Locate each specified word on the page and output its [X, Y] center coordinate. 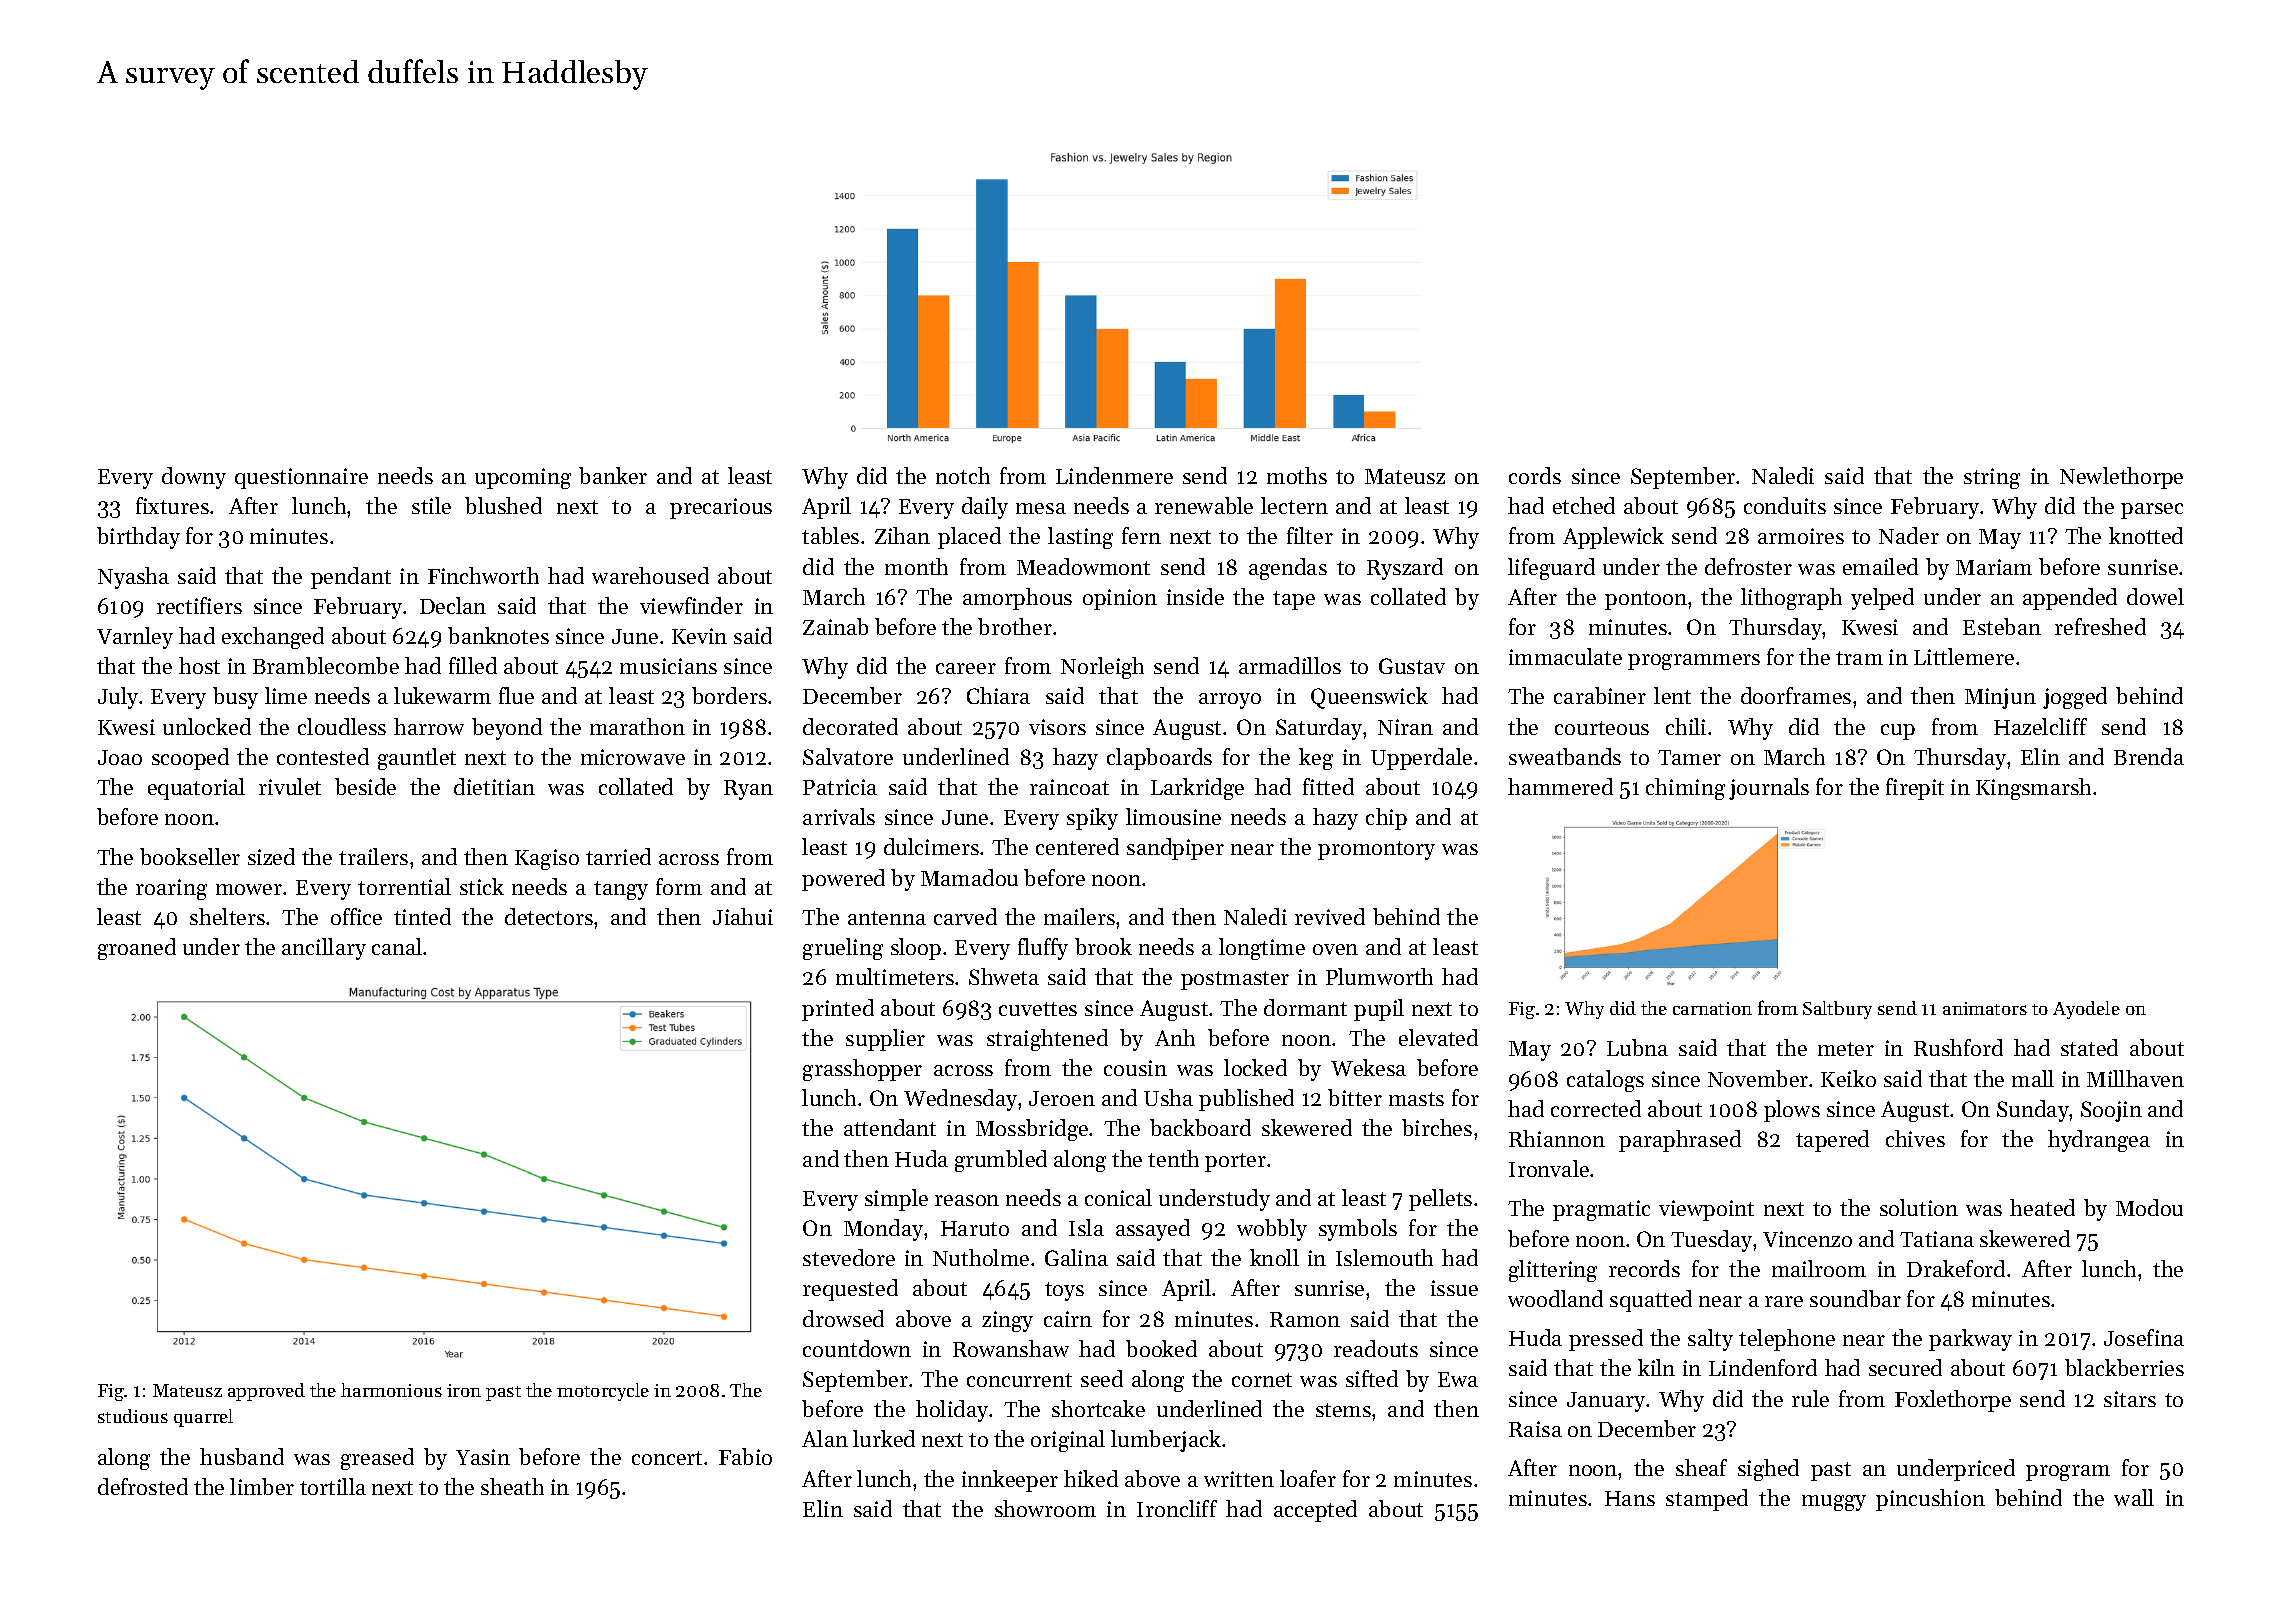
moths [1297, 475]
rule [1810, 1398]
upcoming [523, 478]
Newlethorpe [2121, 478]
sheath [512, 1486]
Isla [1086, 1227]
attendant [890, 1127]
